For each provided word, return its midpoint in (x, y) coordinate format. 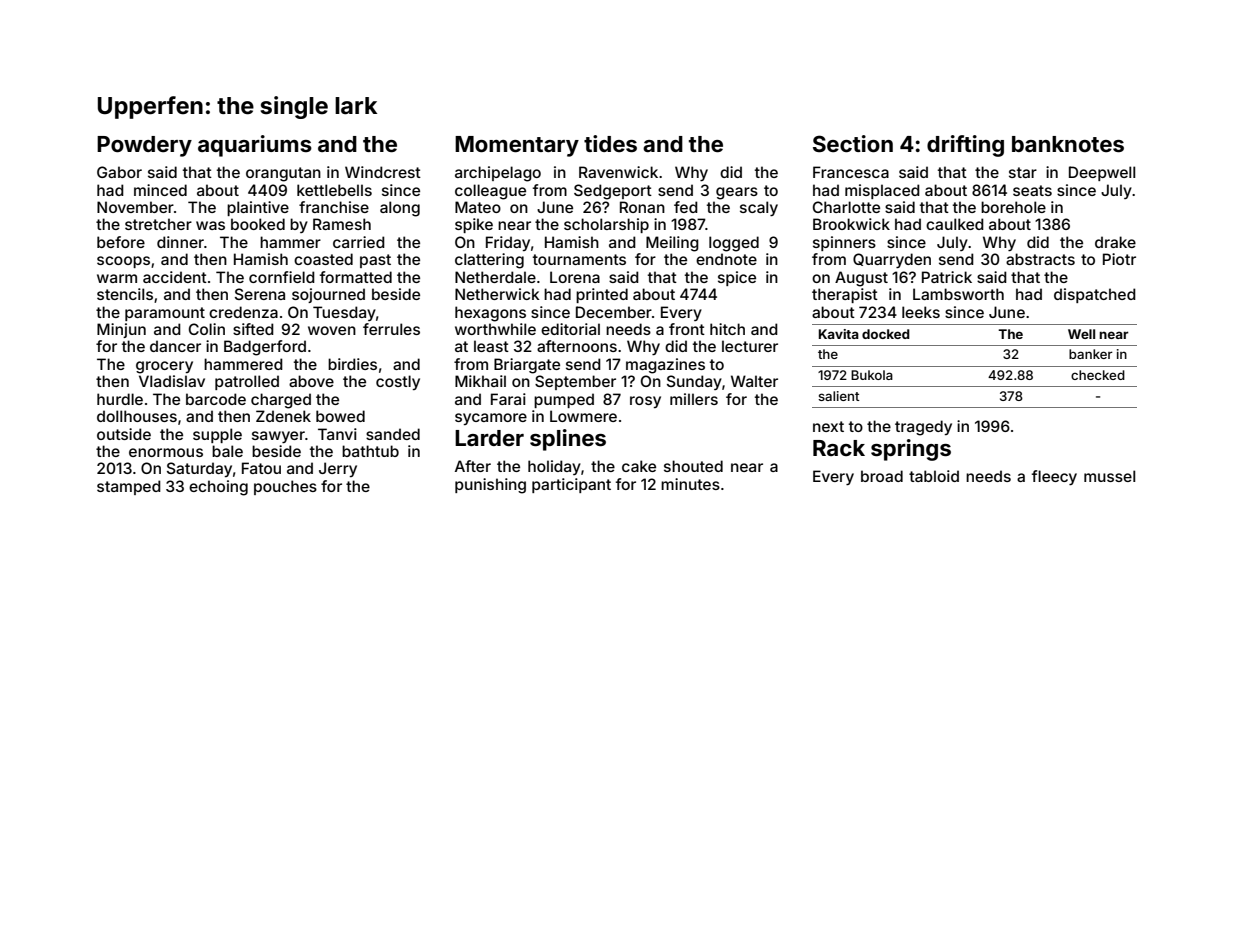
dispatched (1095, 295)
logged (734, 244)
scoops (123, 262)
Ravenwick (618, 172)
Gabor (119, 172)
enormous (166, 452)
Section (853, 143)
